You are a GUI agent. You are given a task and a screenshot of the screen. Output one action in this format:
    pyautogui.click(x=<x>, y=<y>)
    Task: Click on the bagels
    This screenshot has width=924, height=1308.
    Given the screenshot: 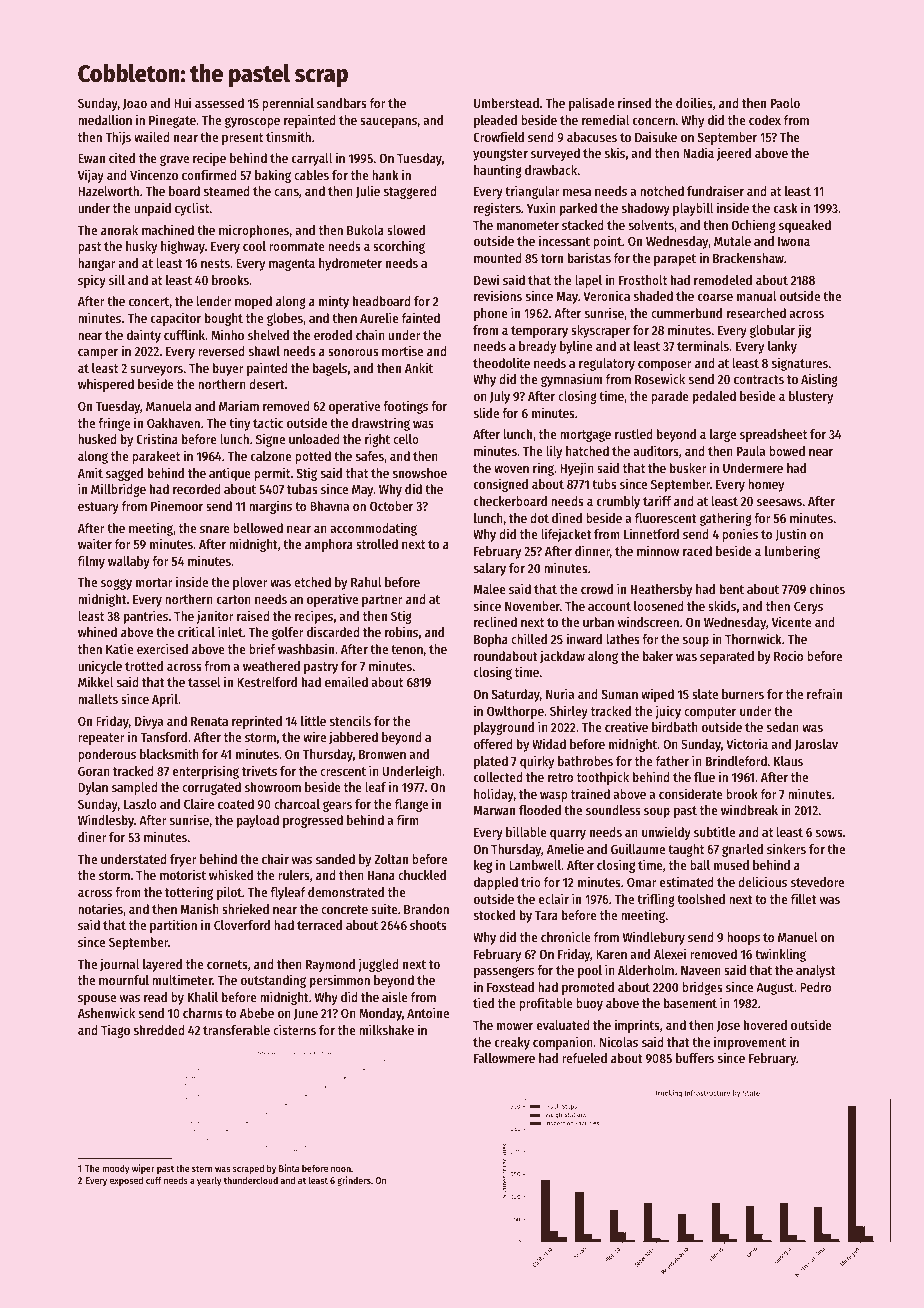 What is the action you would take?
    pyautogui.click(x=330, y=369)
